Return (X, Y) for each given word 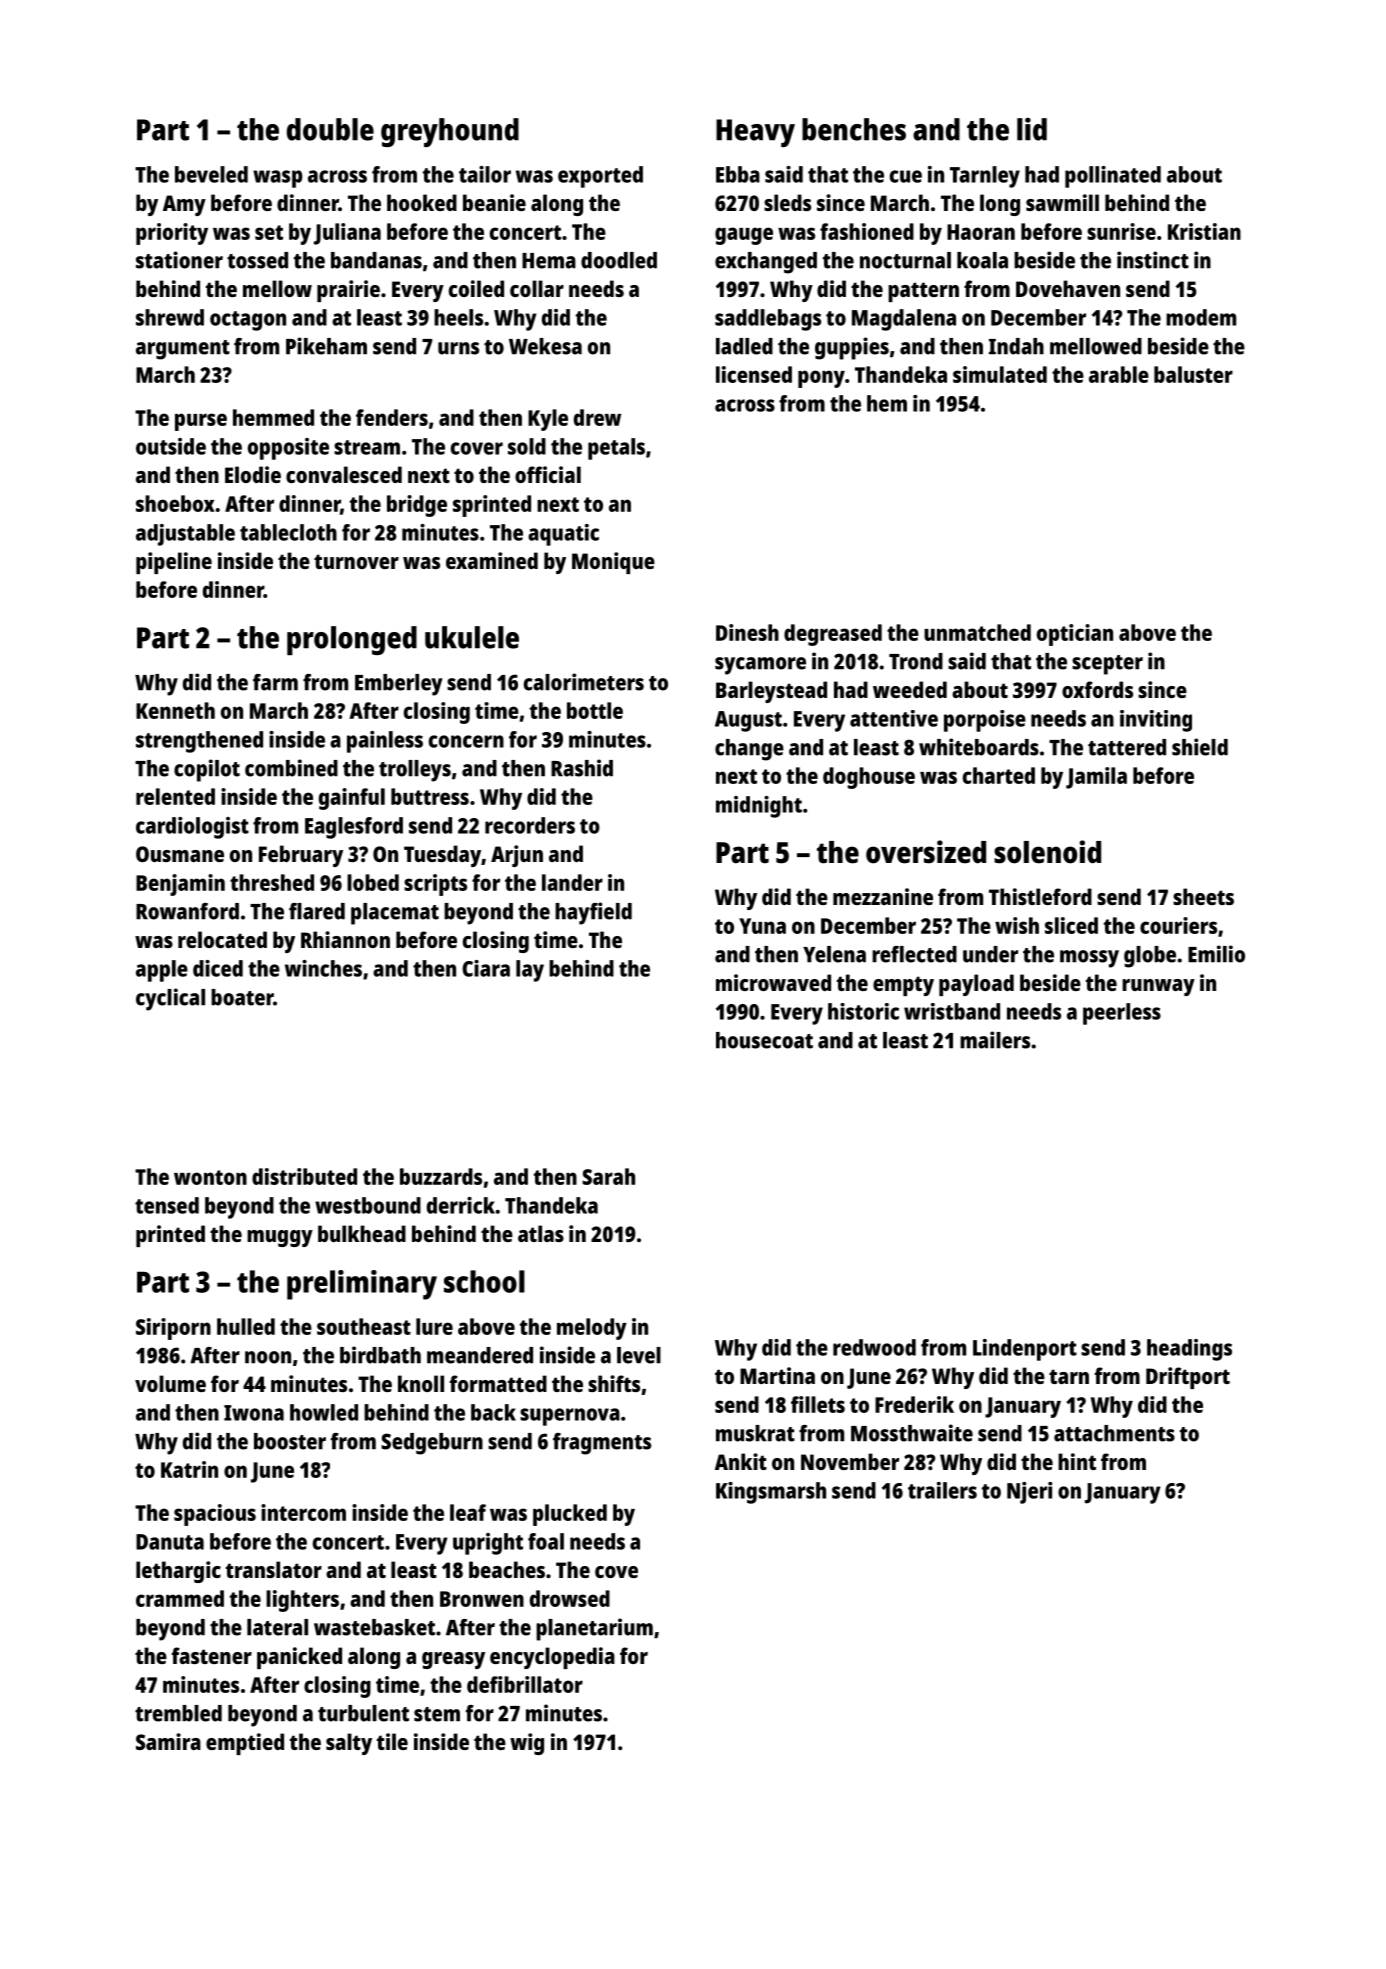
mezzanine (883, 896)
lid (1032, 129)
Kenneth (175, 710)
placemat (395, 914)
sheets (1203, 896)
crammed (180, 1598)
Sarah (608, 1176)
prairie (348, 291)
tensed (167, 1205)
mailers (995, 1040)
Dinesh (747, 632)
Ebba (738, 174)
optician (1075, 635)
